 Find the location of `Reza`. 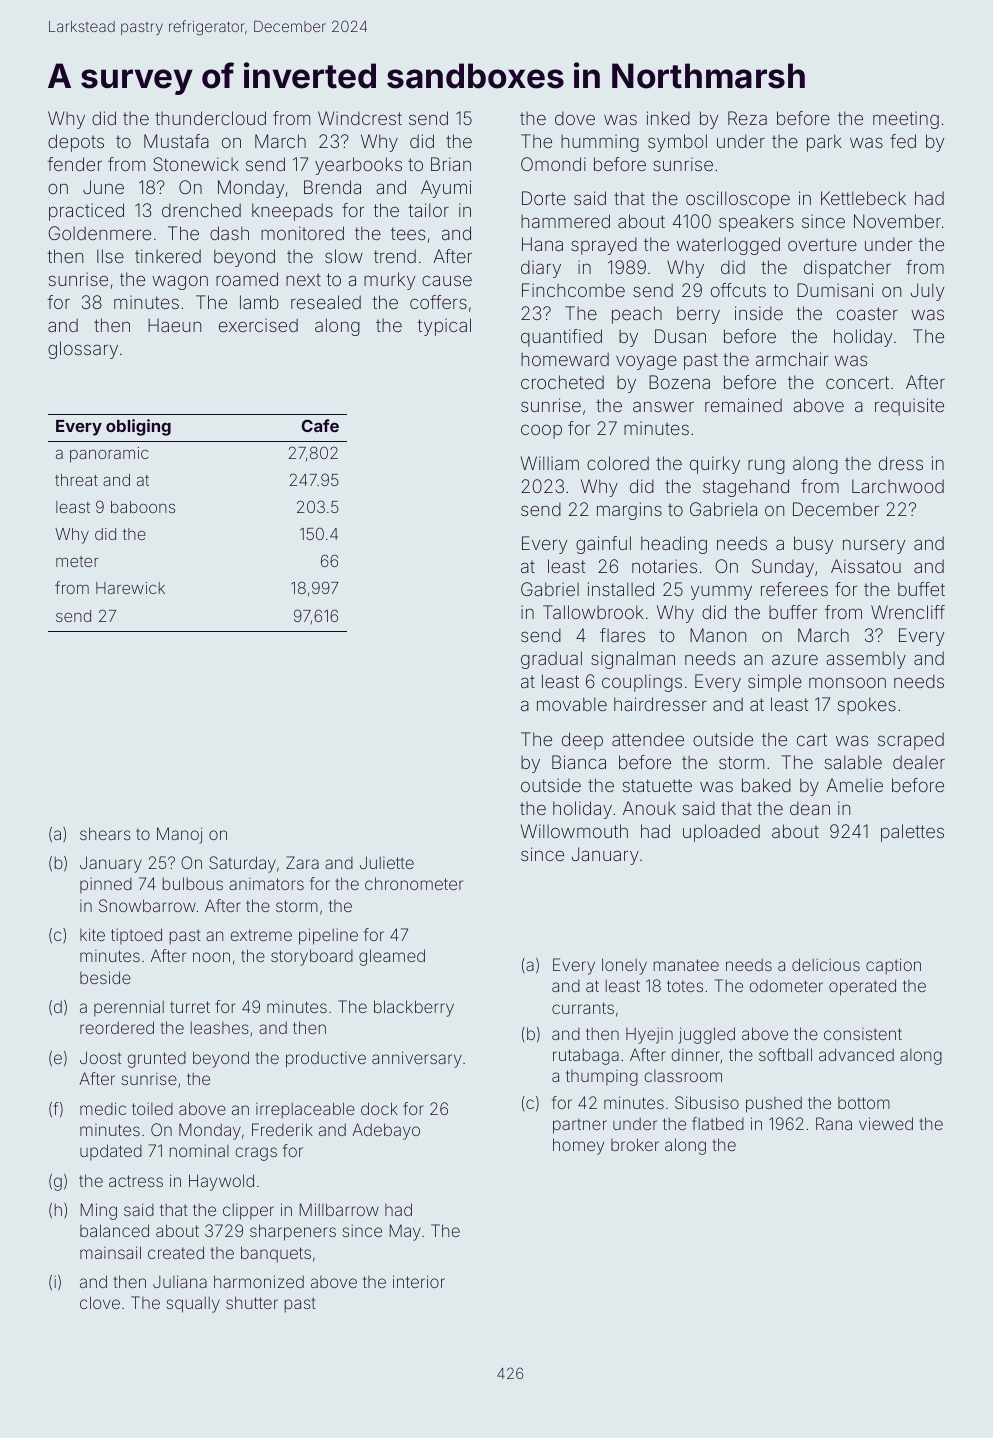

Reza is located at coordinates (747, 118).
